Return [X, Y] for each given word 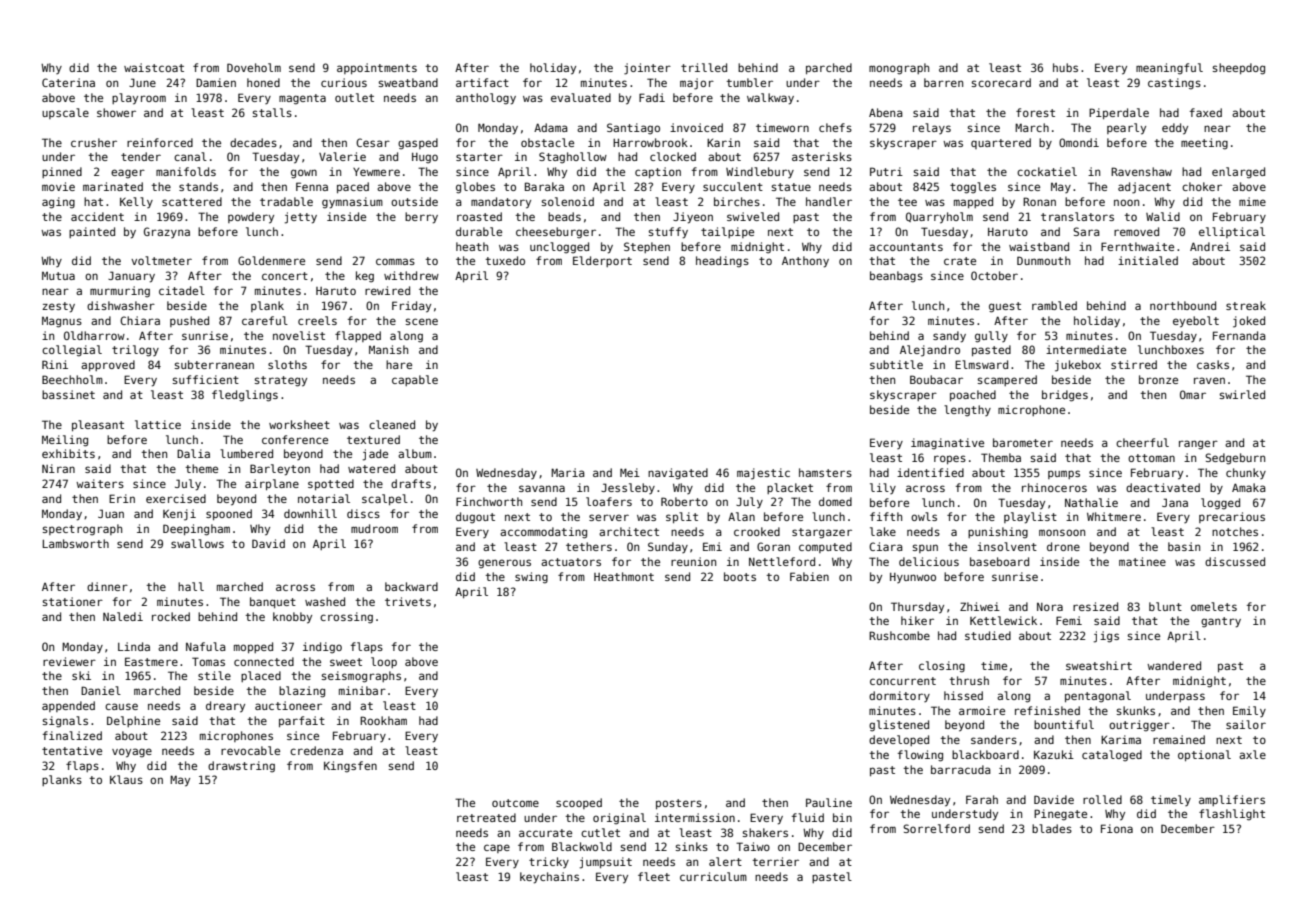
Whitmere [1114, 516]
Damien [216, 82]
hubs [1065, 67]
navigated [678, 474]
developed [899, 740]
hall [191, 586]
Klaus [126, 779]
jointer [647, 69]
